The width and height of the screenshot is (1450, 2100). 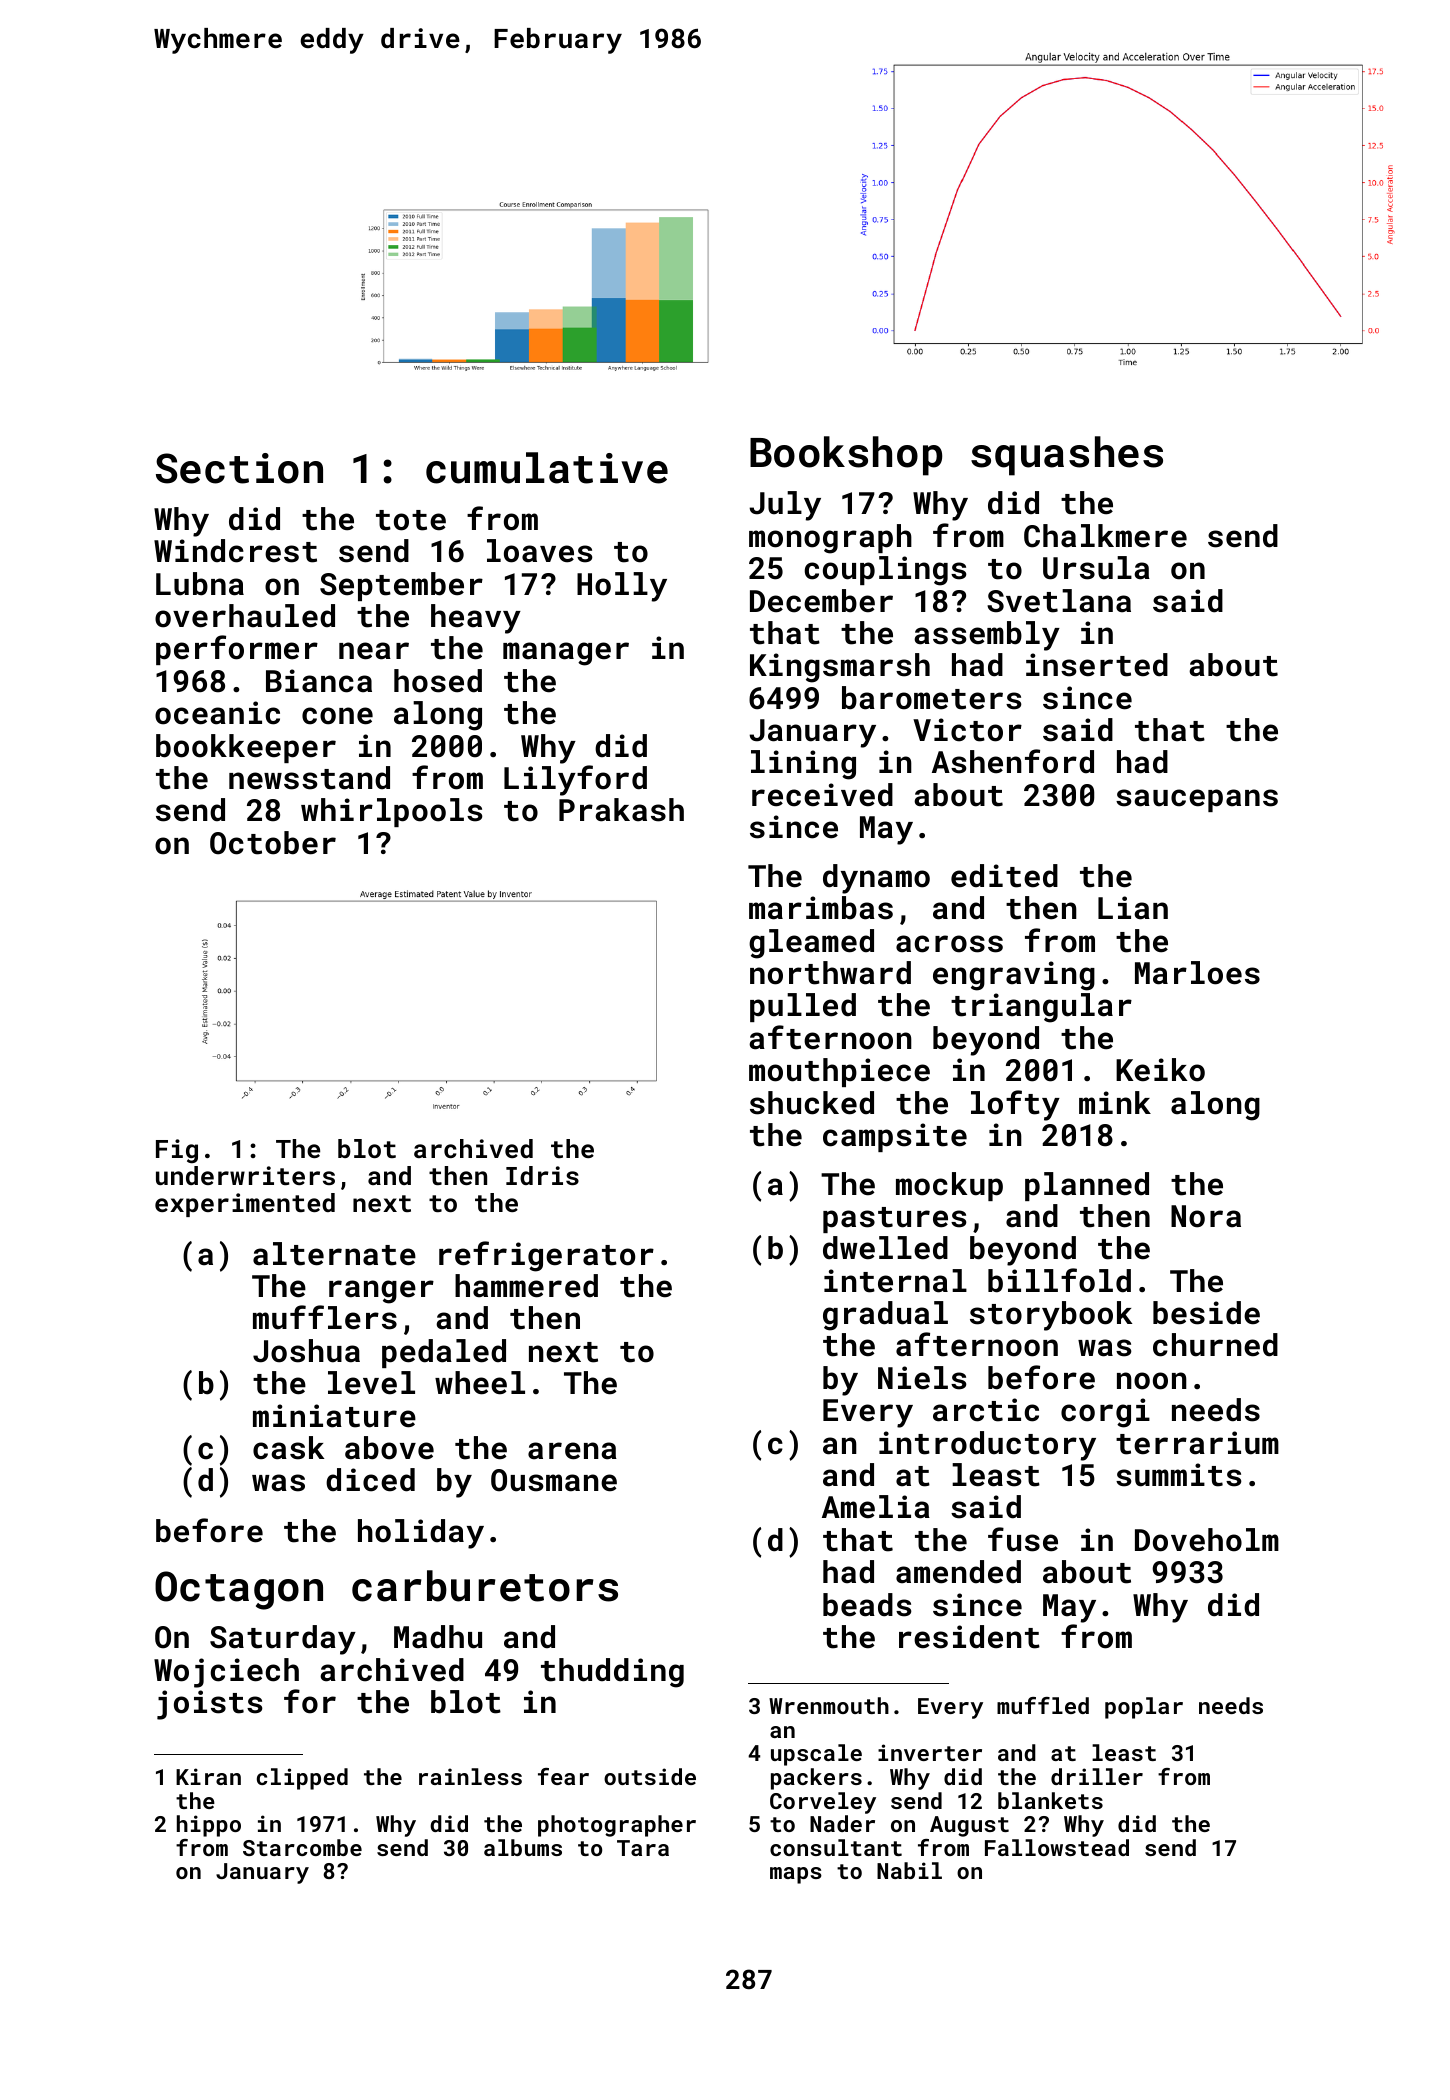 What do you see at coordinates (885, 1316) in the screenshot?
I see `gradual` at bounding box center [885, 1316].
